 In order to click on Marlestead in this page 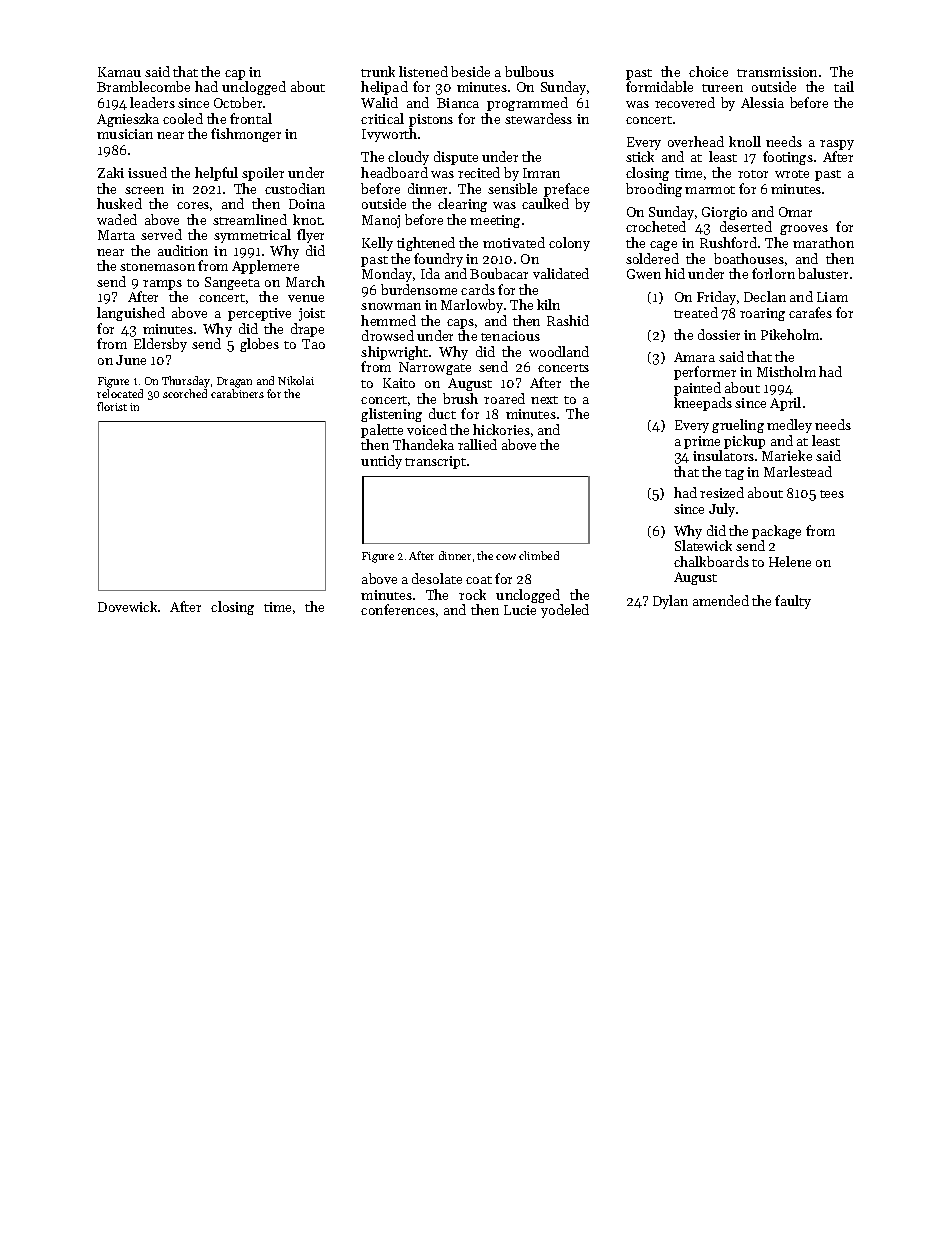, I will do `click(798, 471)`.
